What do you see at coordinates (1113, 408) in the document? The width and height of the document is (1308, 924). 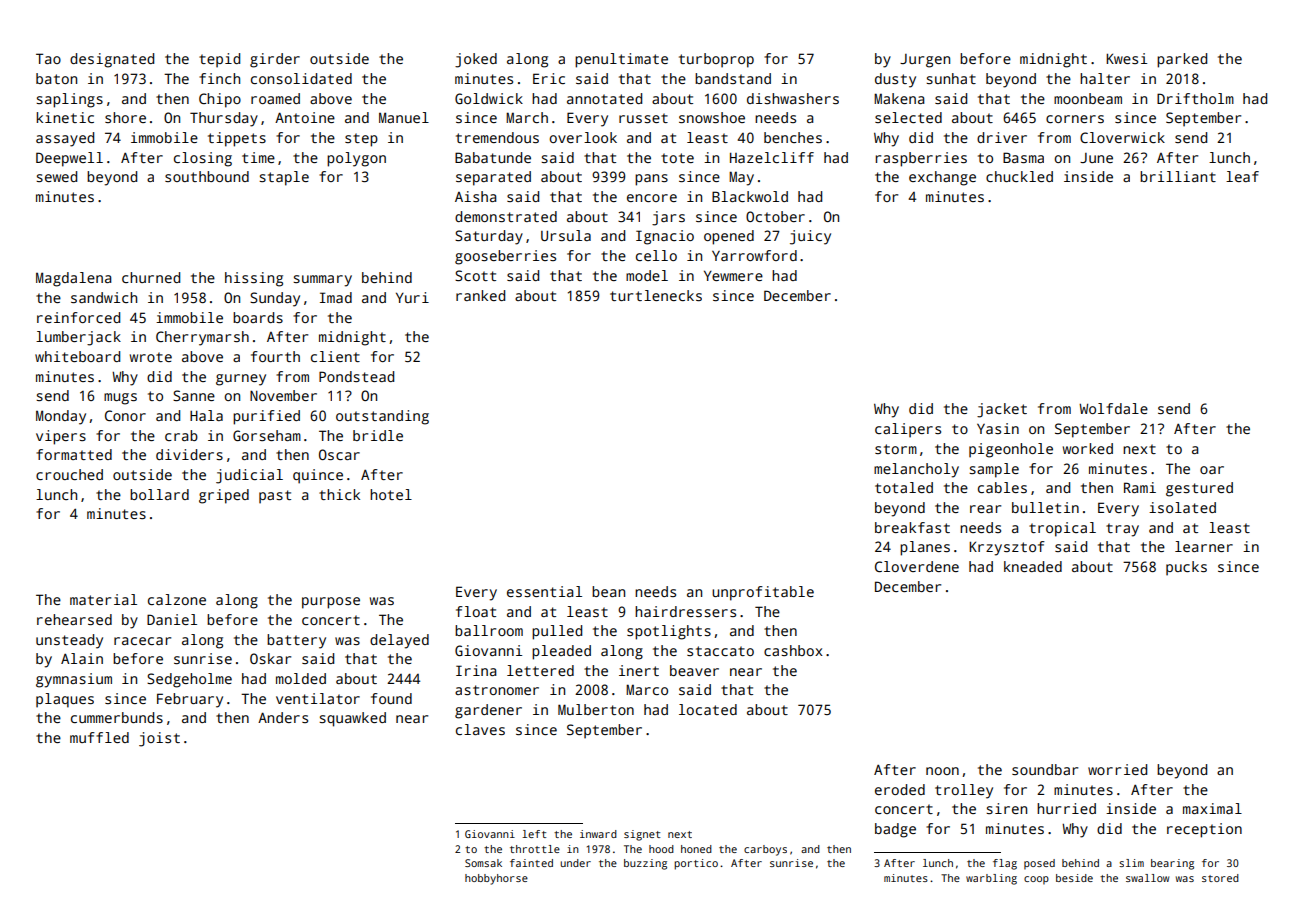 I see `Wolfdale` at bounding box center [1113, 408].
